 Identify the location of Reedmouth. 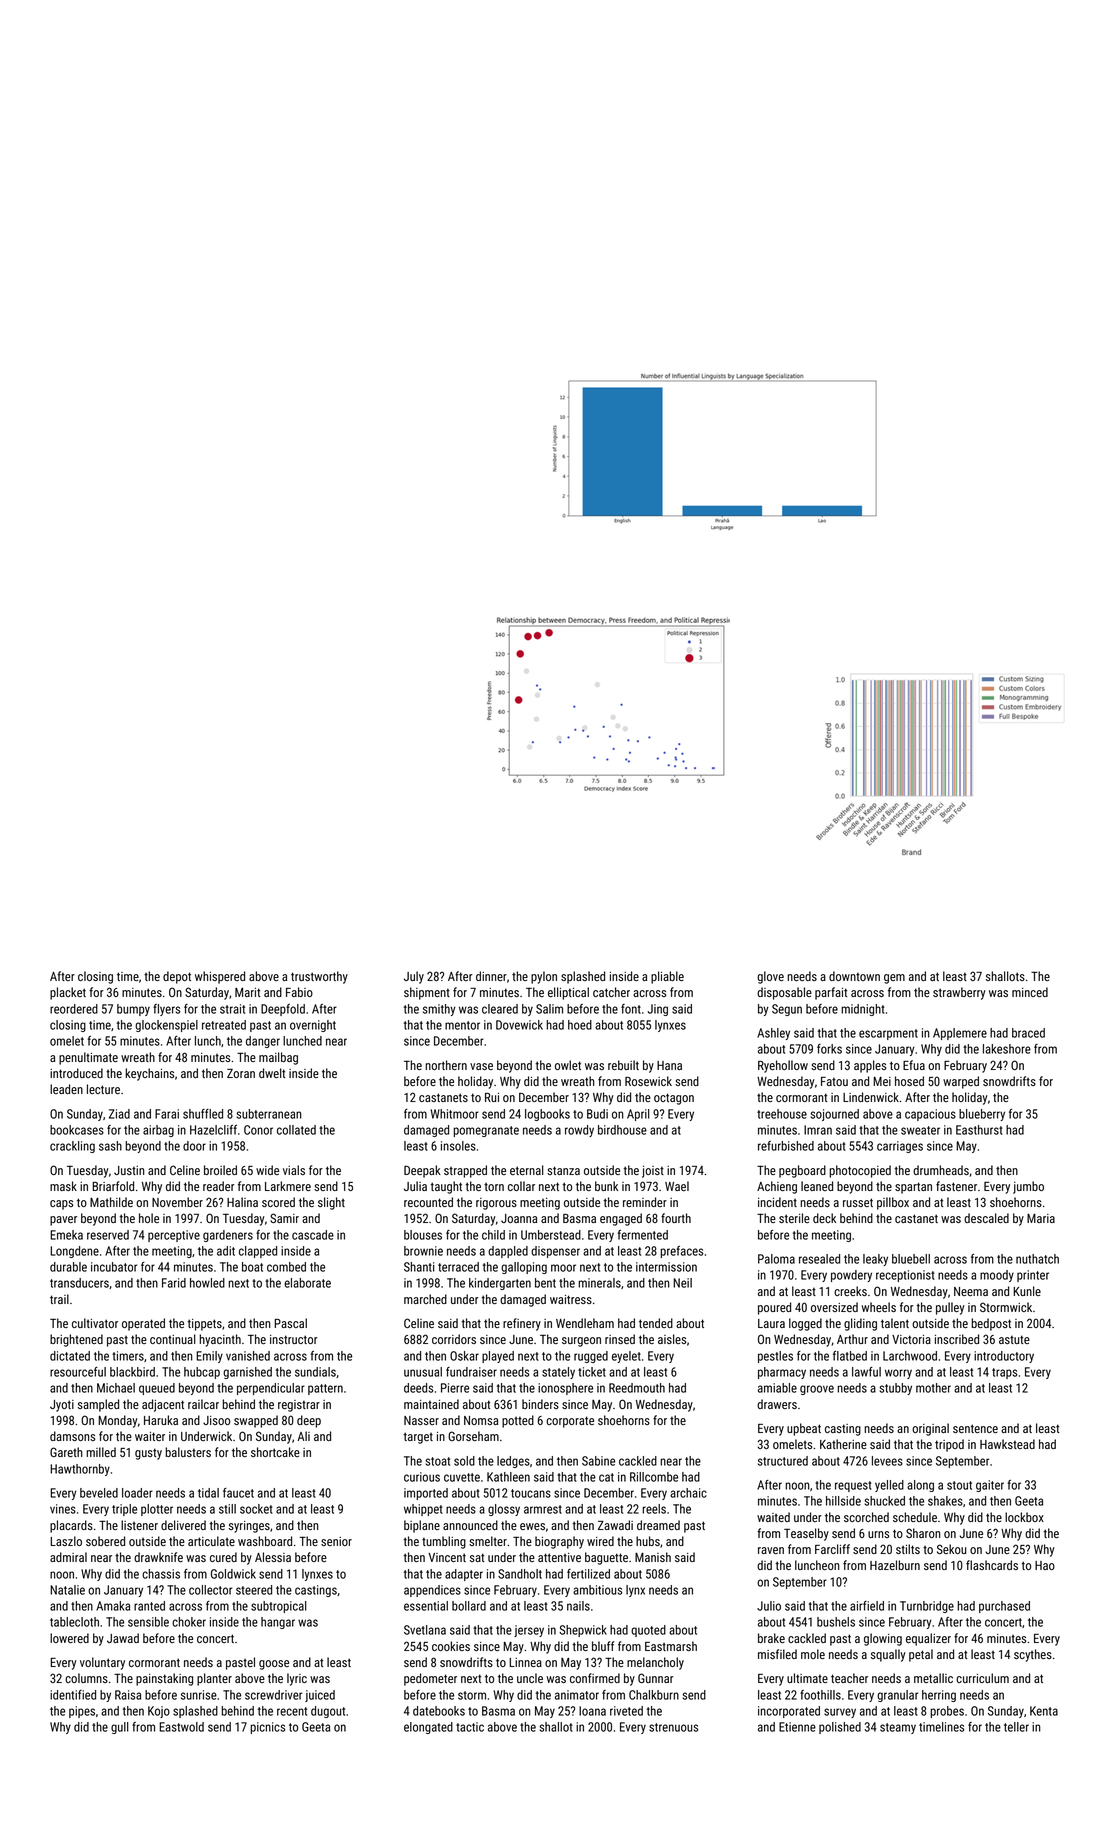
(637, 1388).
